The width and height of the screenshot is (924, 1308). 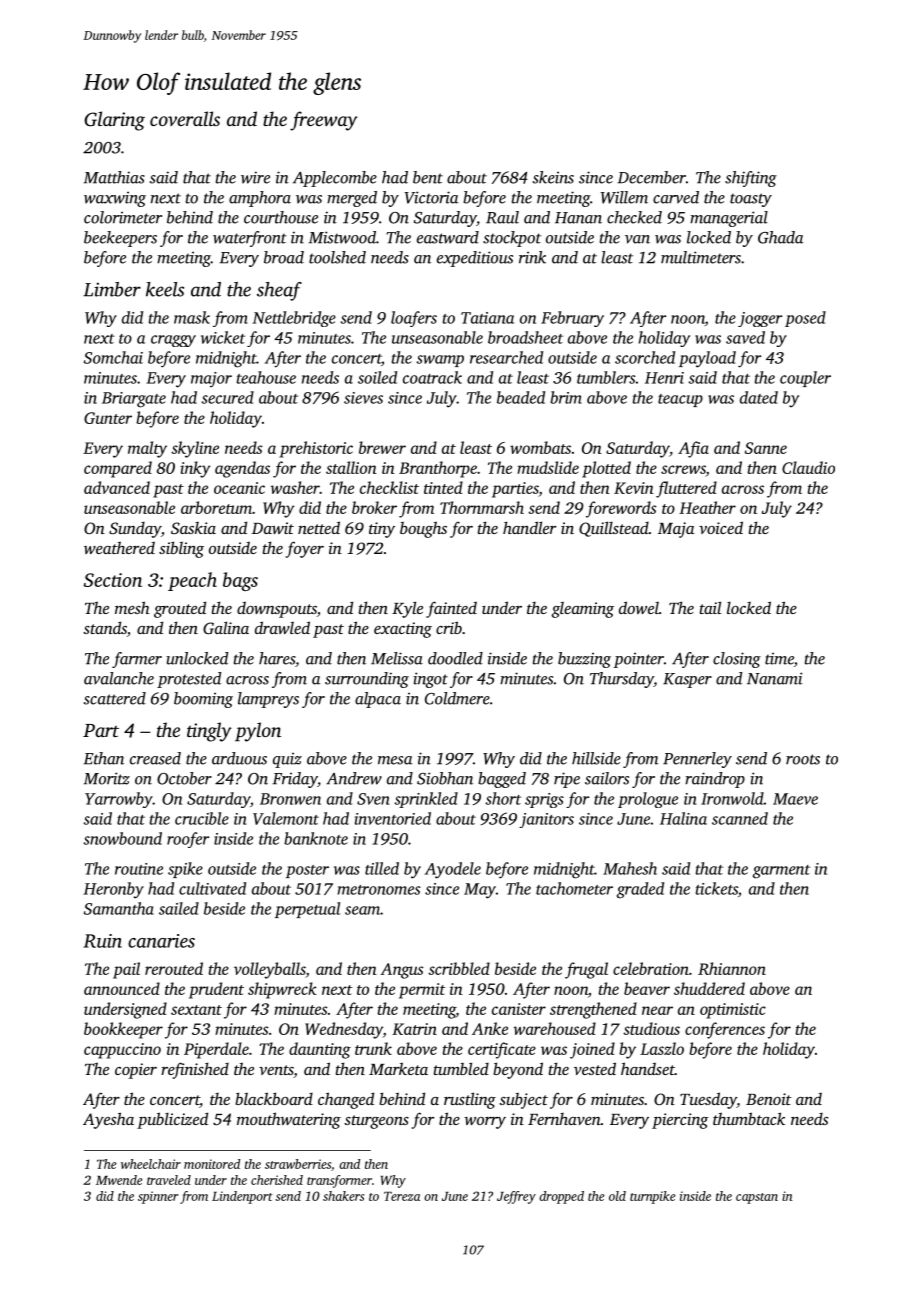 I want to click on Halina, so click(x=683, y=818).
